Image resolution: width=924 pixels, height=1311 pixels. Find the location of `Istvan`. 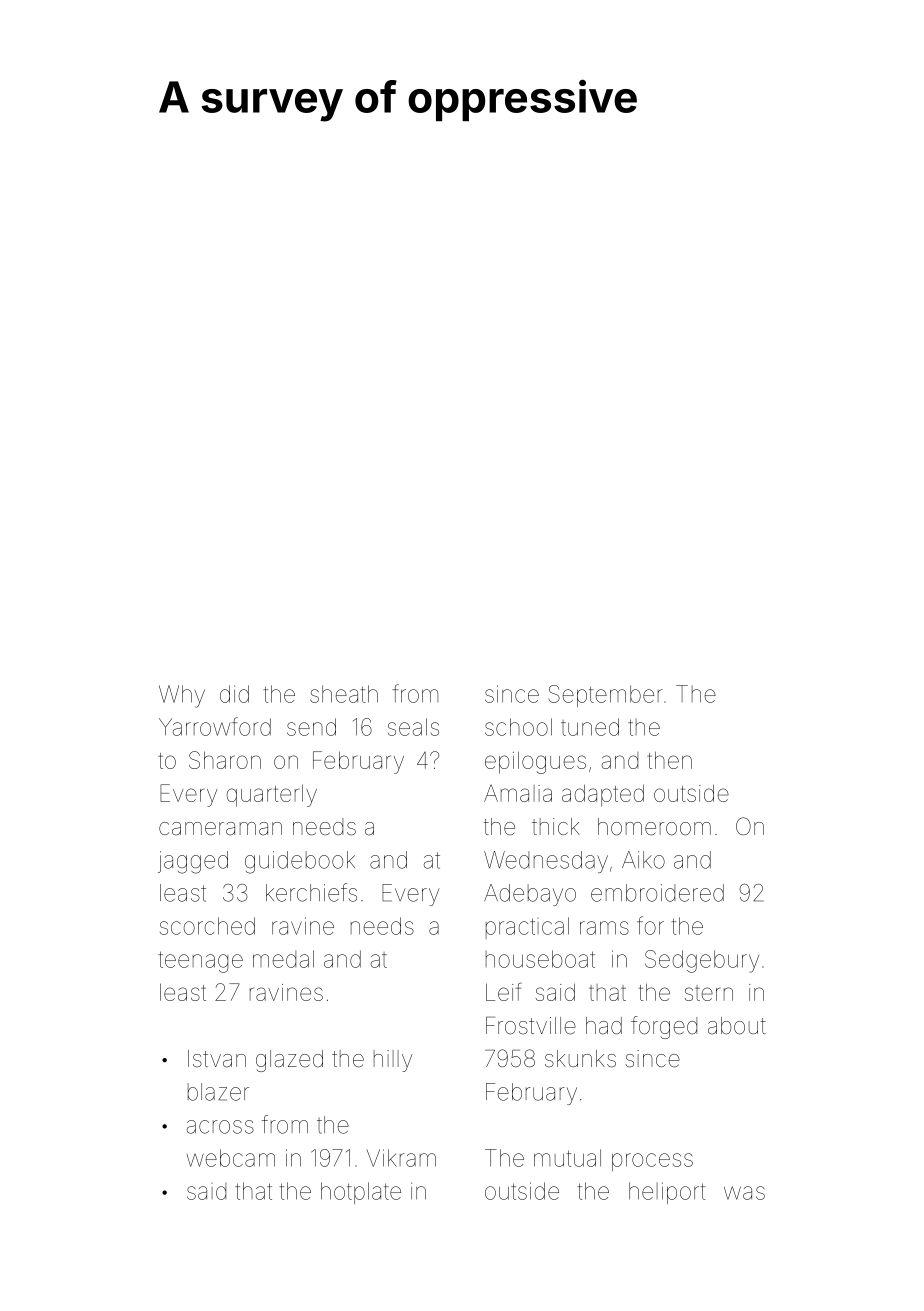

Istvan is located at coordinates (217, 1059).
